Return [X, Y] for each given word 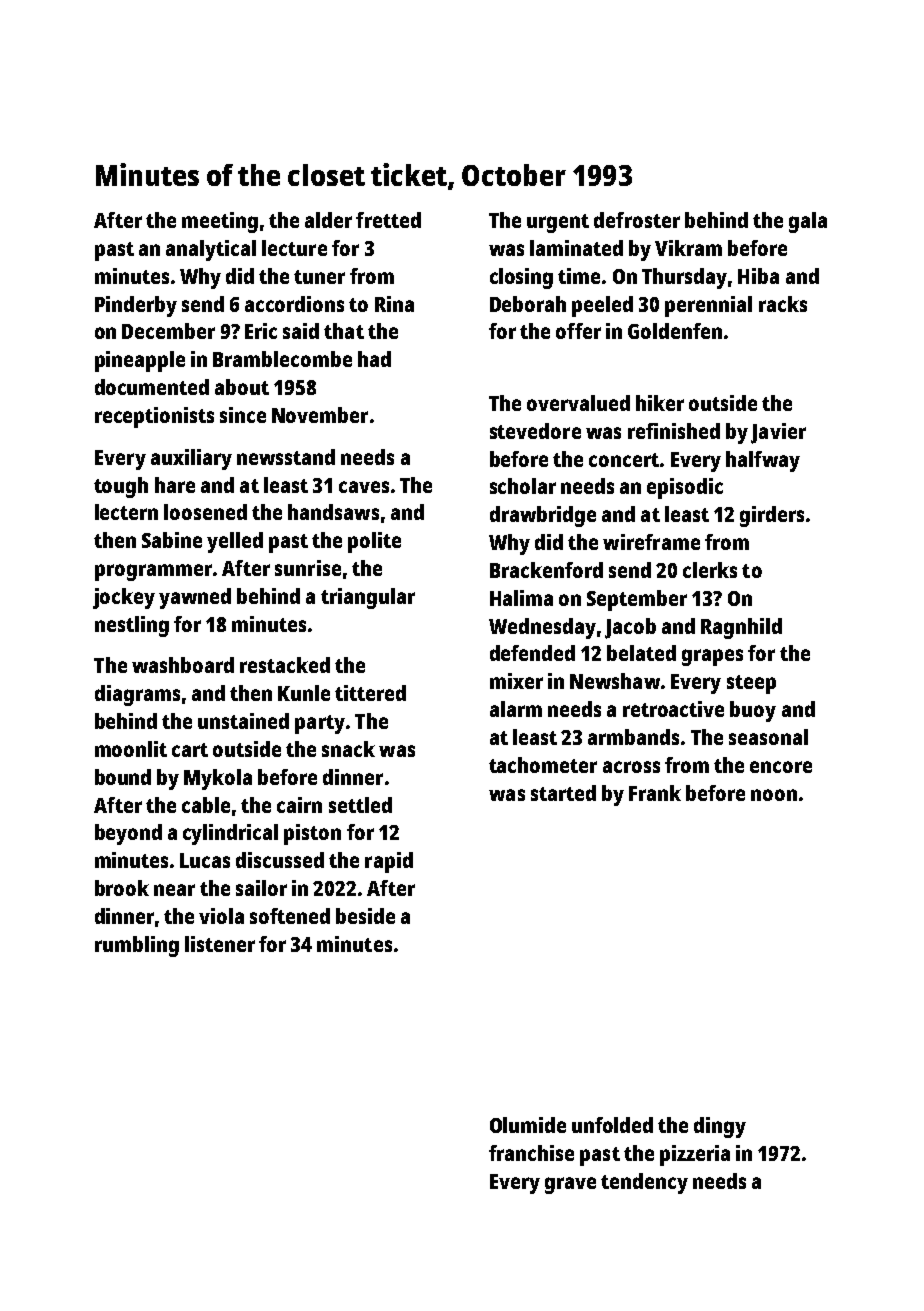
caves [364, 487]
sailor [261, 888]
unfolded [612, 1125]
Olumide [528, 1125]
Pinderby [136, 306]
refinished [674, 431]
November [320, 415]
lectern [126, 512]
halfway [763, 461]
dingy [720, 1127]
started [563, 793]
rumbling [137, 946]
